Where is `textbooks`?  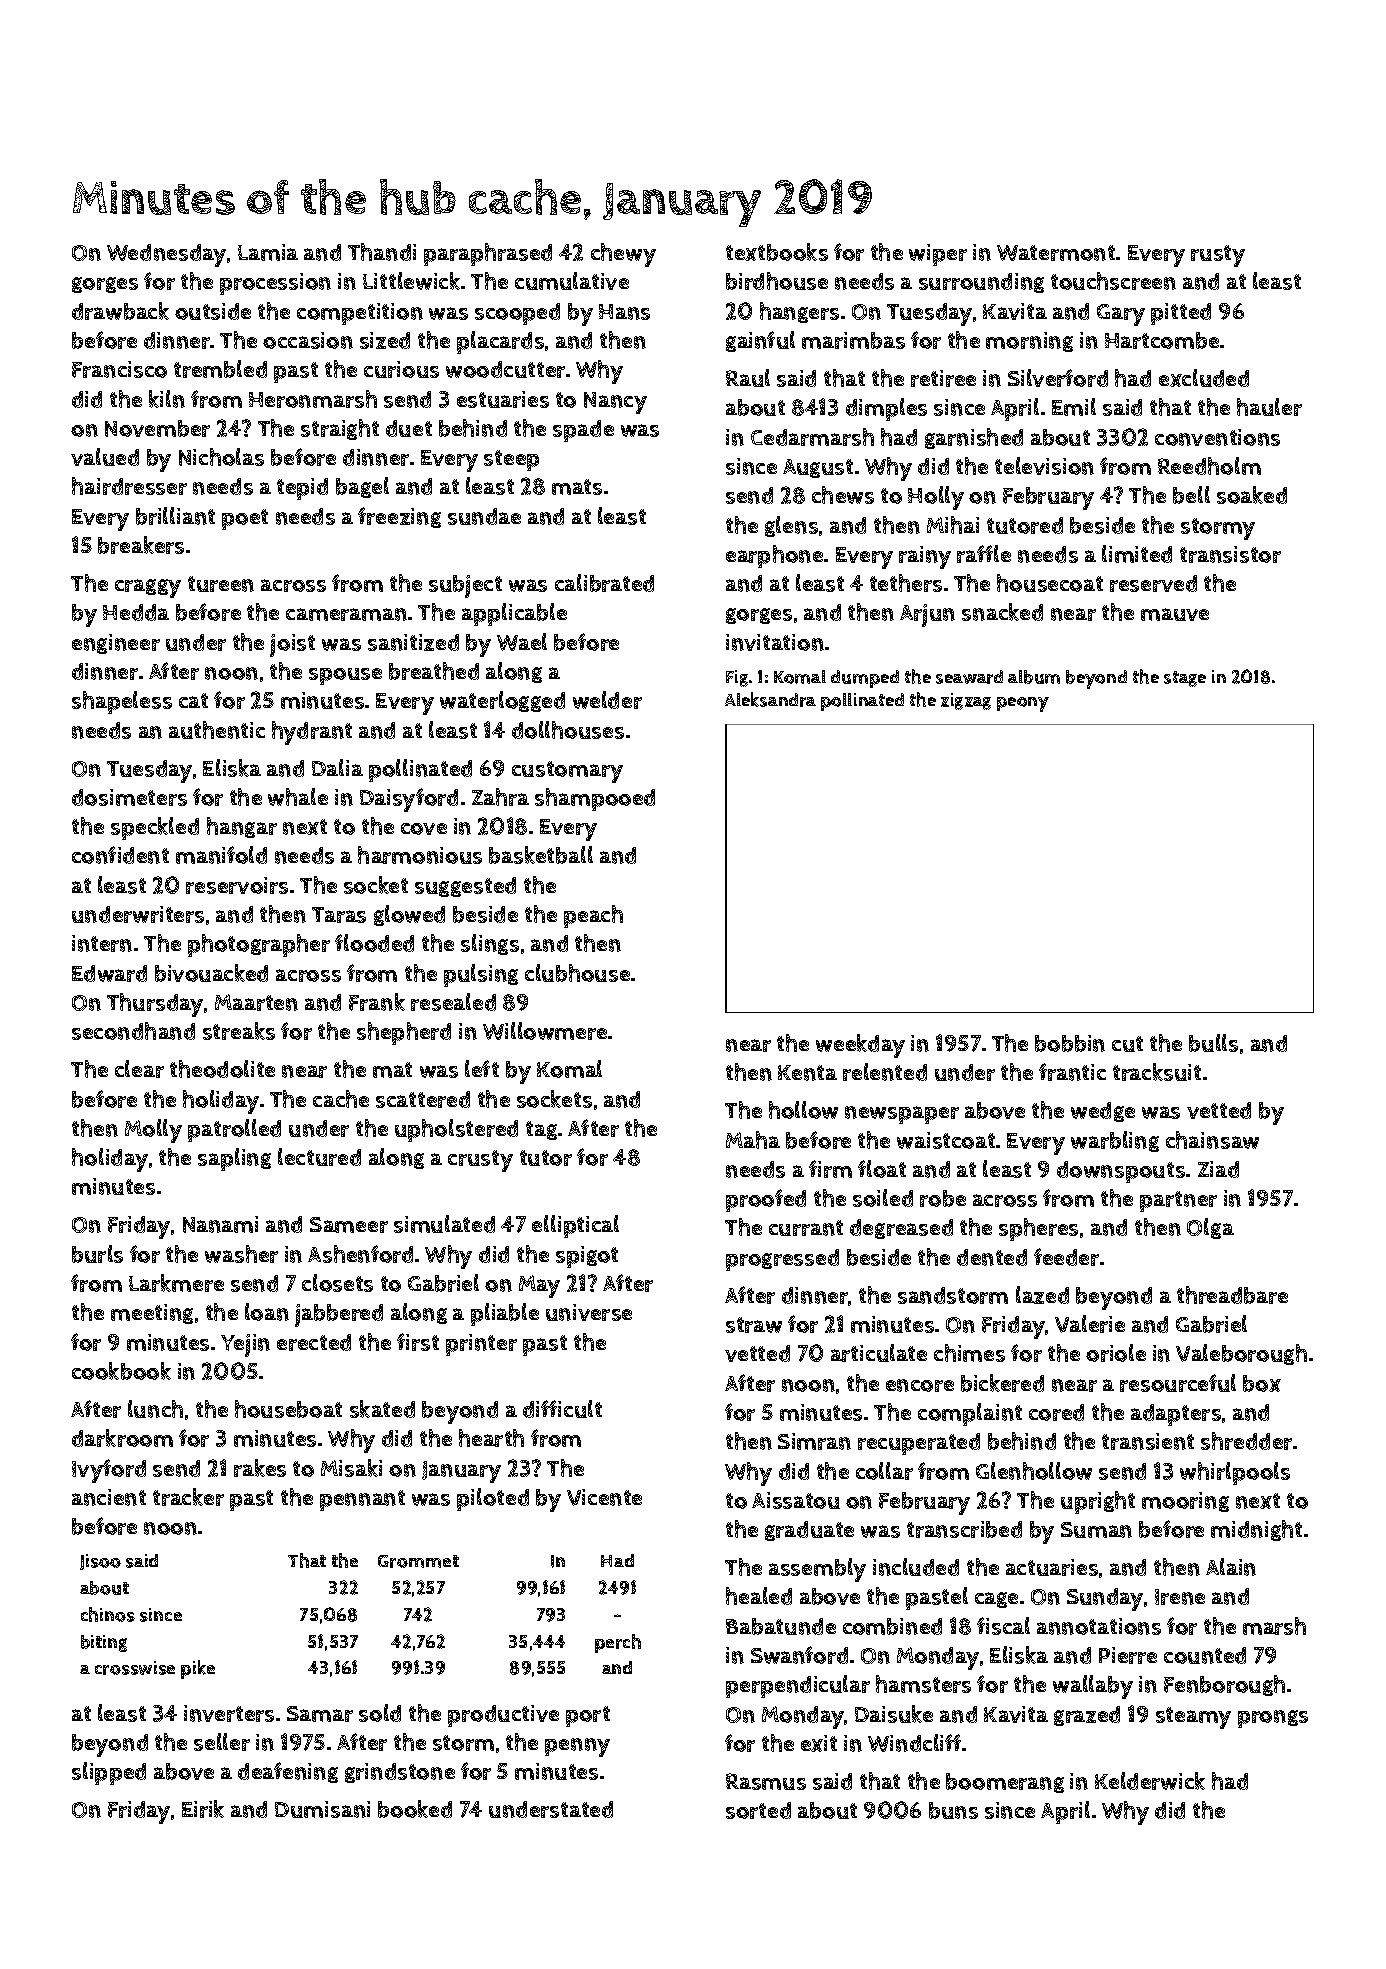
textbooks is located at coordinates (777, 252).
